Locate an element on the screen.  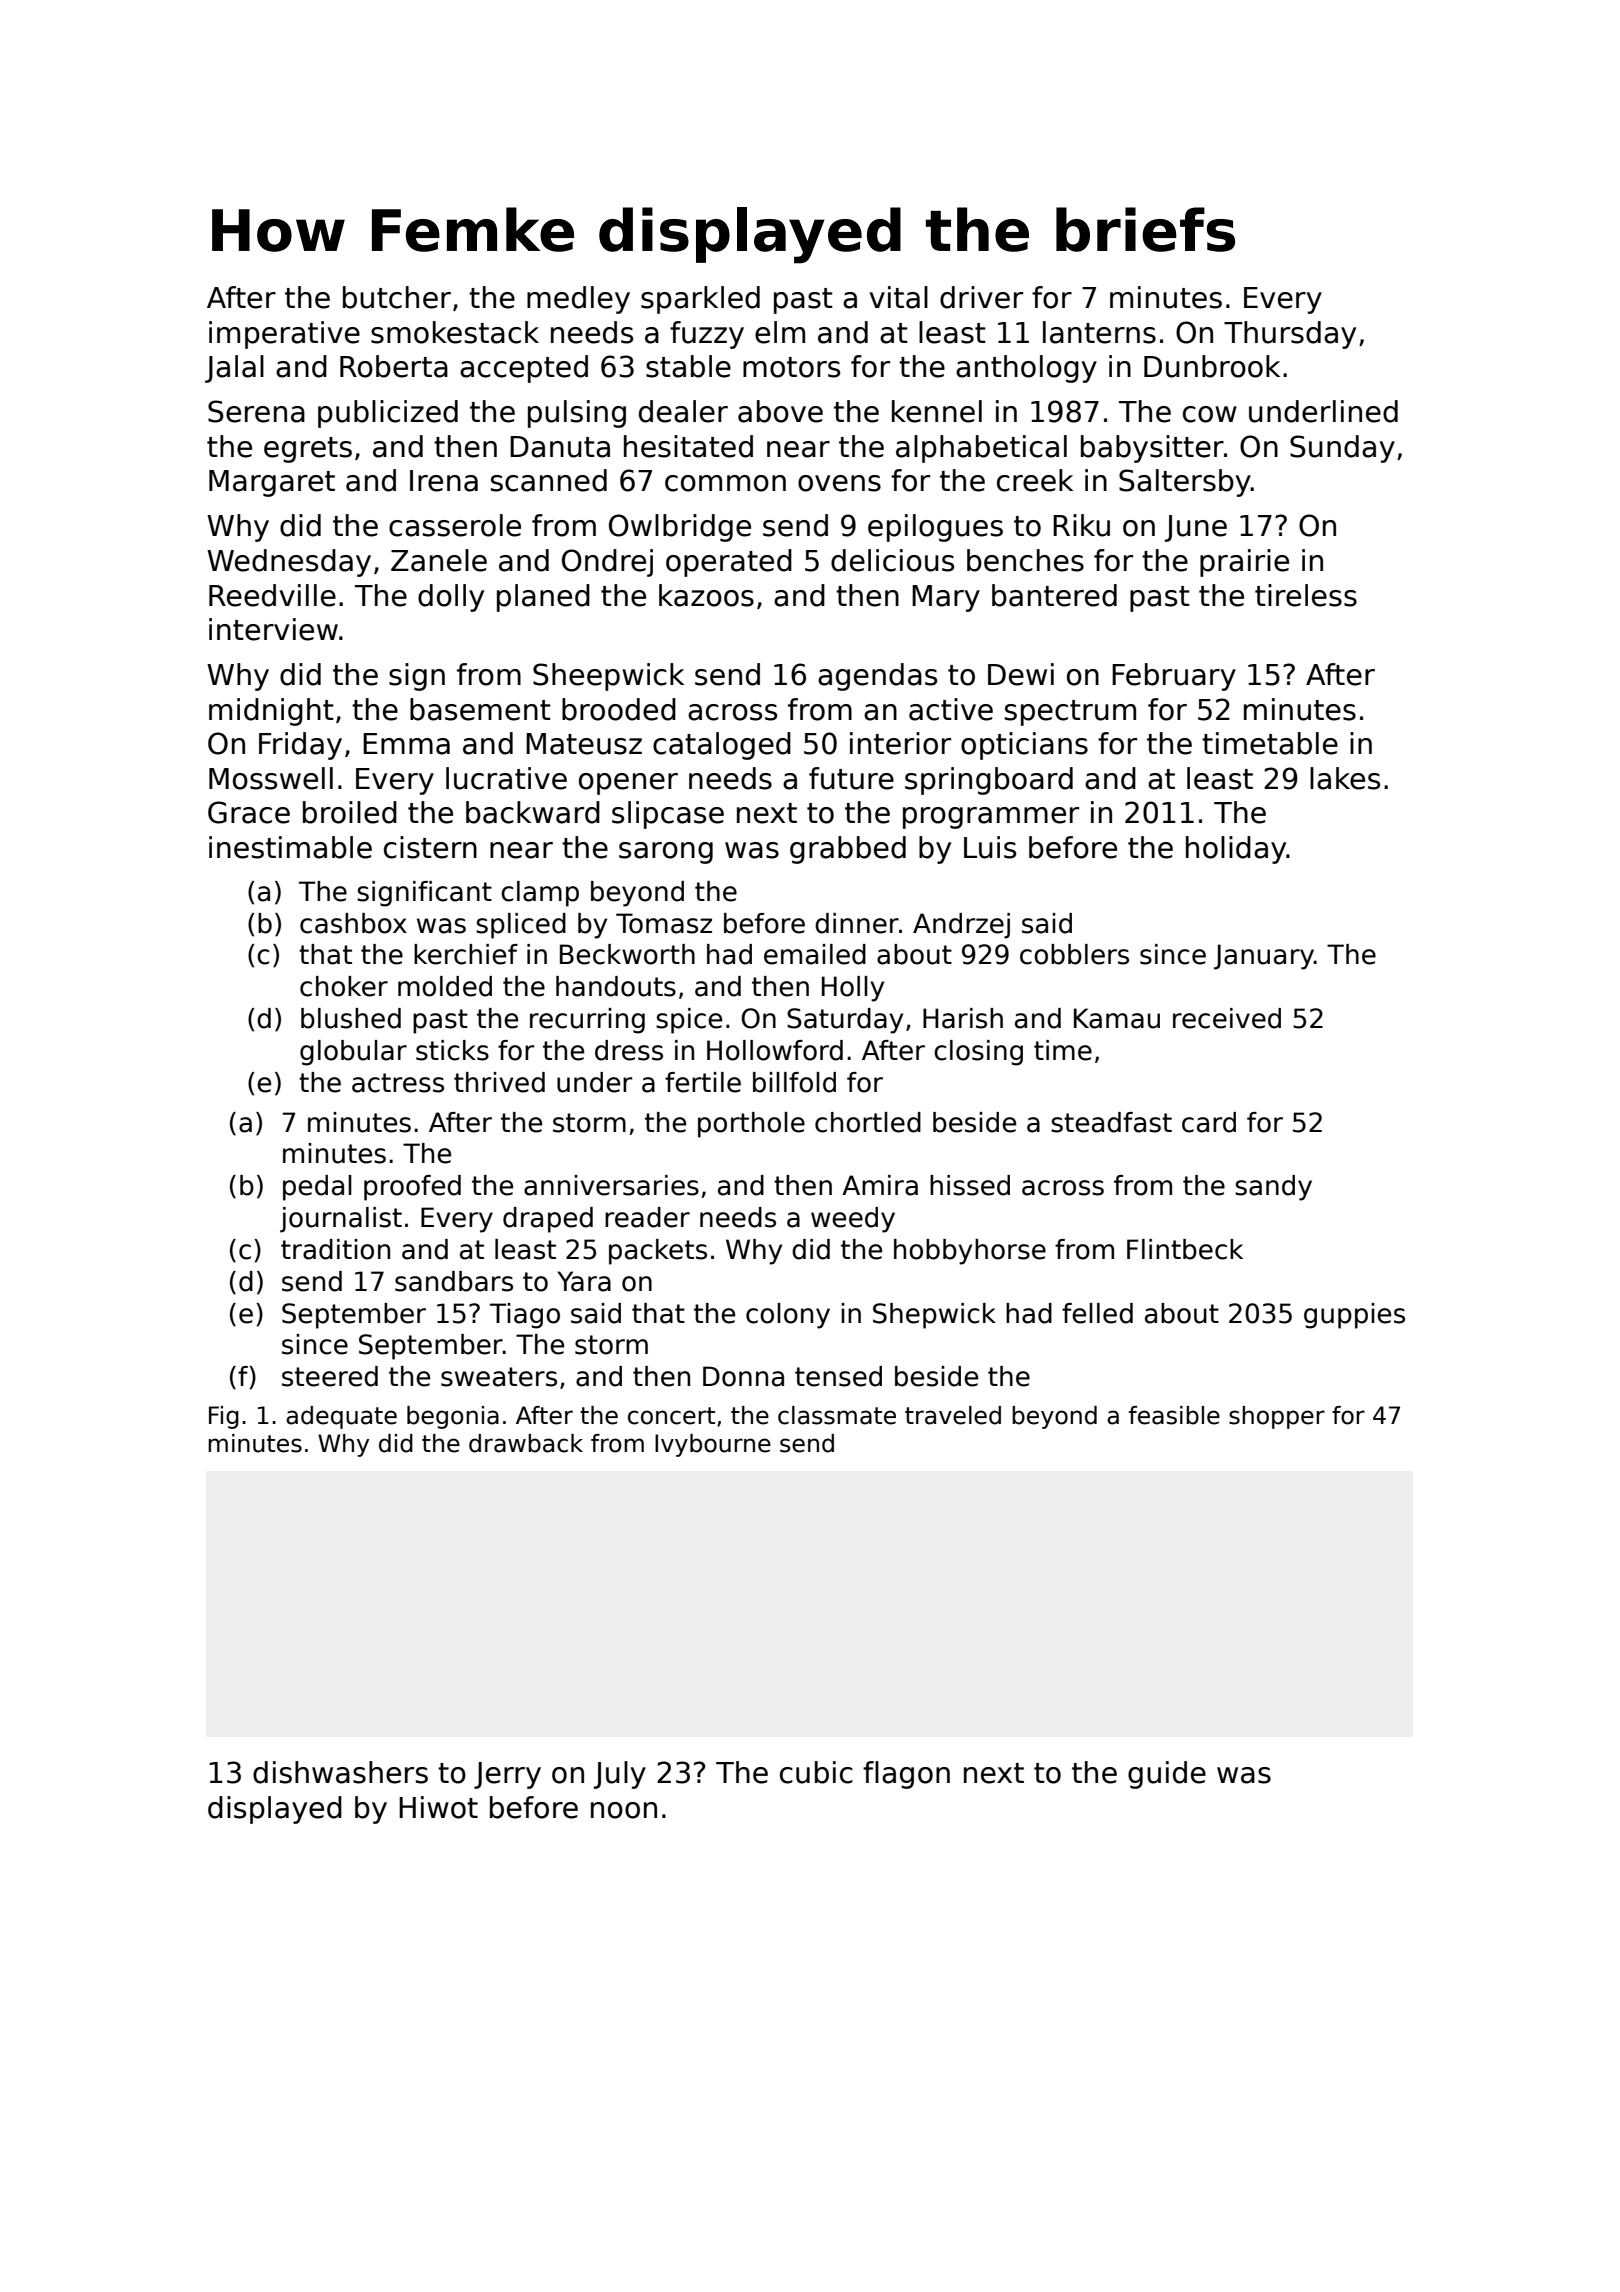
blushed is located at coordinates (351, 1018).
